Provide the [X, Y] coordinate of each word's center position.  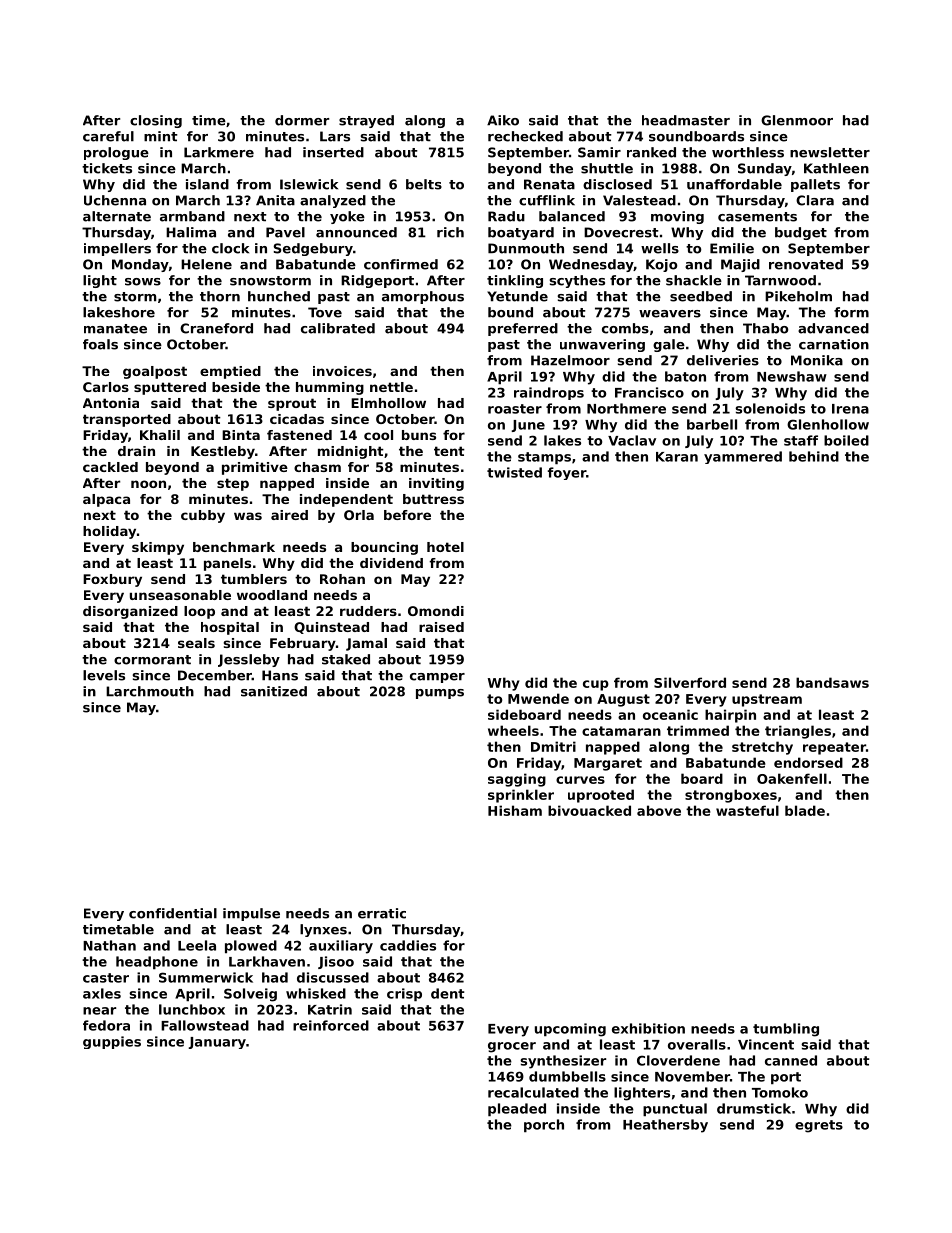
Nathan [109, 945]
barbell [712, 424]
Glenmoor [797, 120]
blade [805, 810]
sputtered [170, 388]
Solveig [250, 995]
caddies [408, 945]
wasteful [747, 810]
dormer [302, 120]
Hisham [515, 810]
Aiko [503, 120]
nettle [391, 387]
